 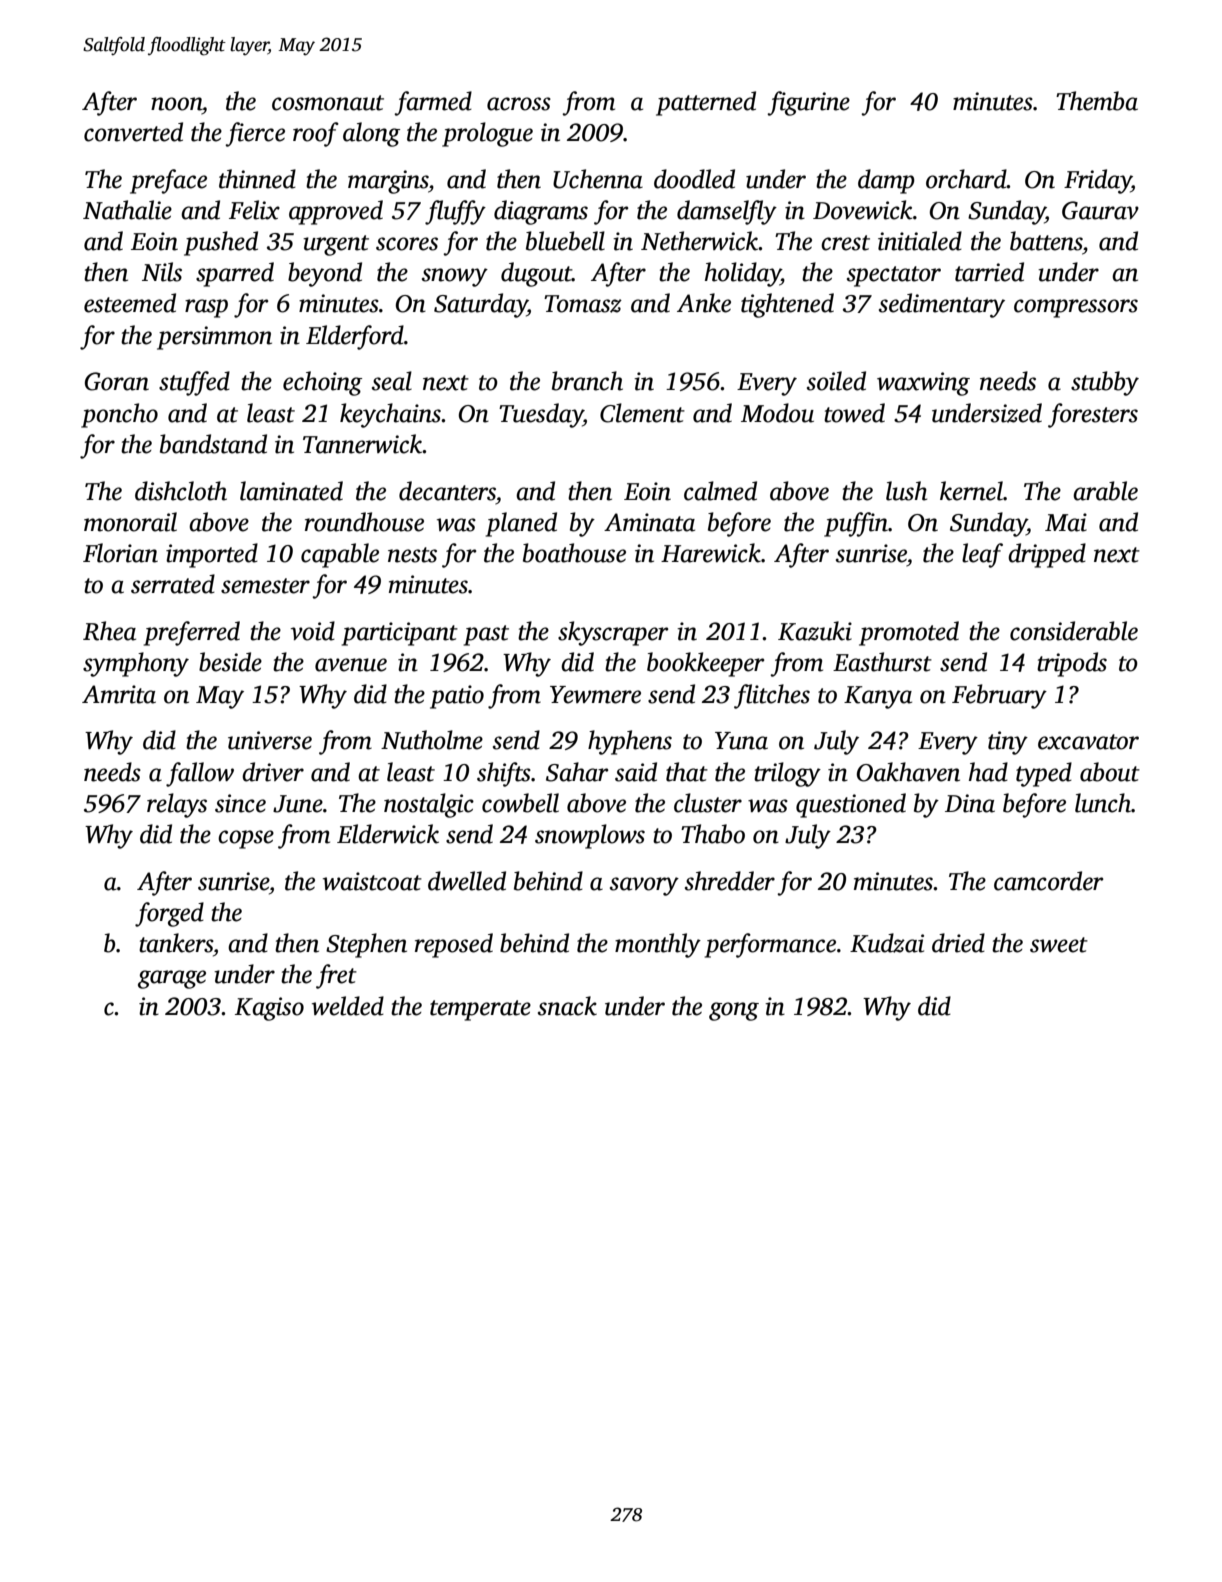 I want to click on Clement, so click(x=642, y=413).
